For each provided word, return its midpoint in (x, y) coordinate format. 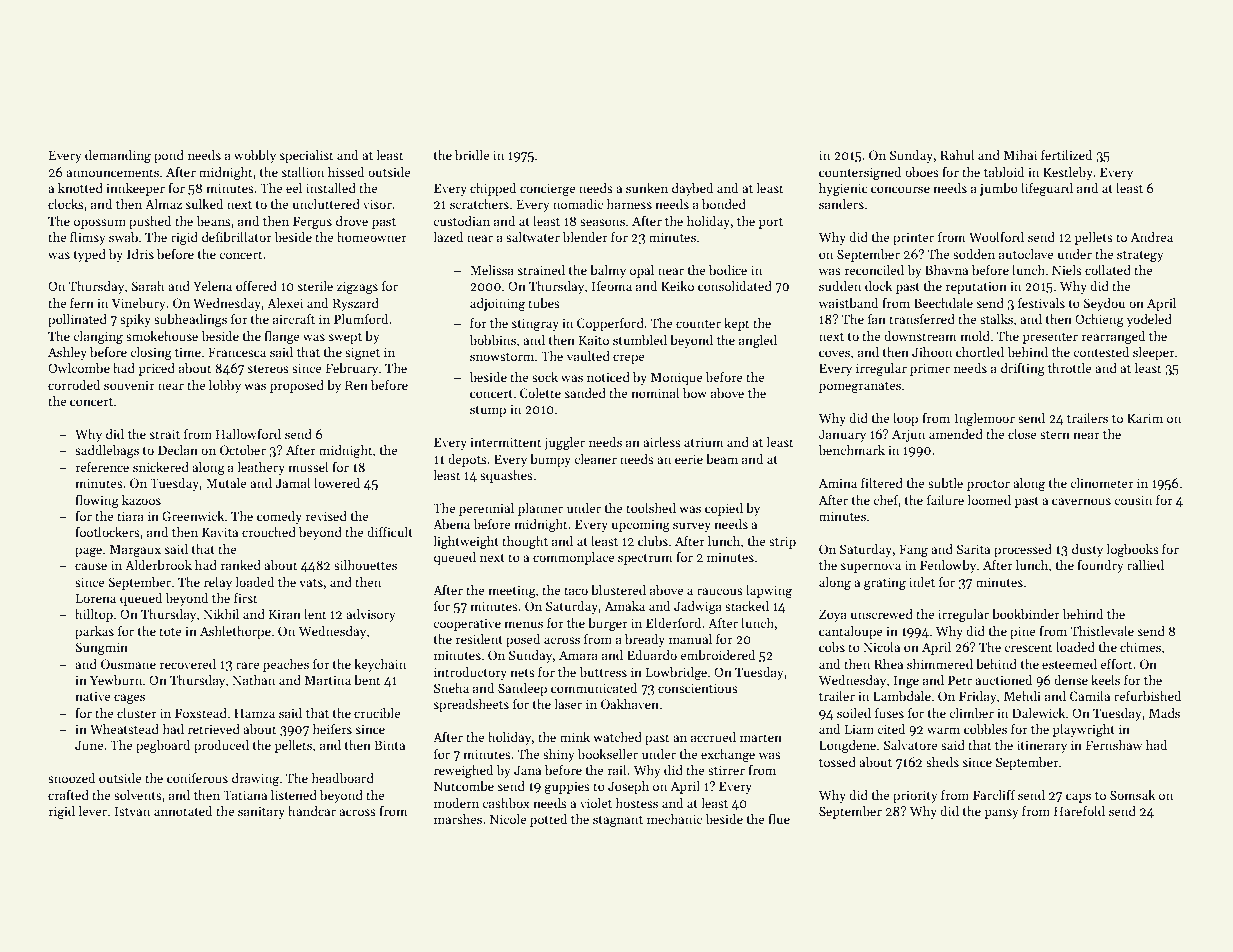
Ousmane (128, 664)
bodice (728, 270)
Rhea (888, 664)
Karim (1145, 418)
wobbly (255, 156)
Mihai (1020, 155)
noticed (608, 377)
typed (90, 255)
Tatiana (245, 795)
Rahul (957, 155)
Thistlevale (1102, 631)
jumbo (999, 189)
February (352, 369)
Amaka (624, 606)
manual (690, 639)
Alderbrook (158, 565)
